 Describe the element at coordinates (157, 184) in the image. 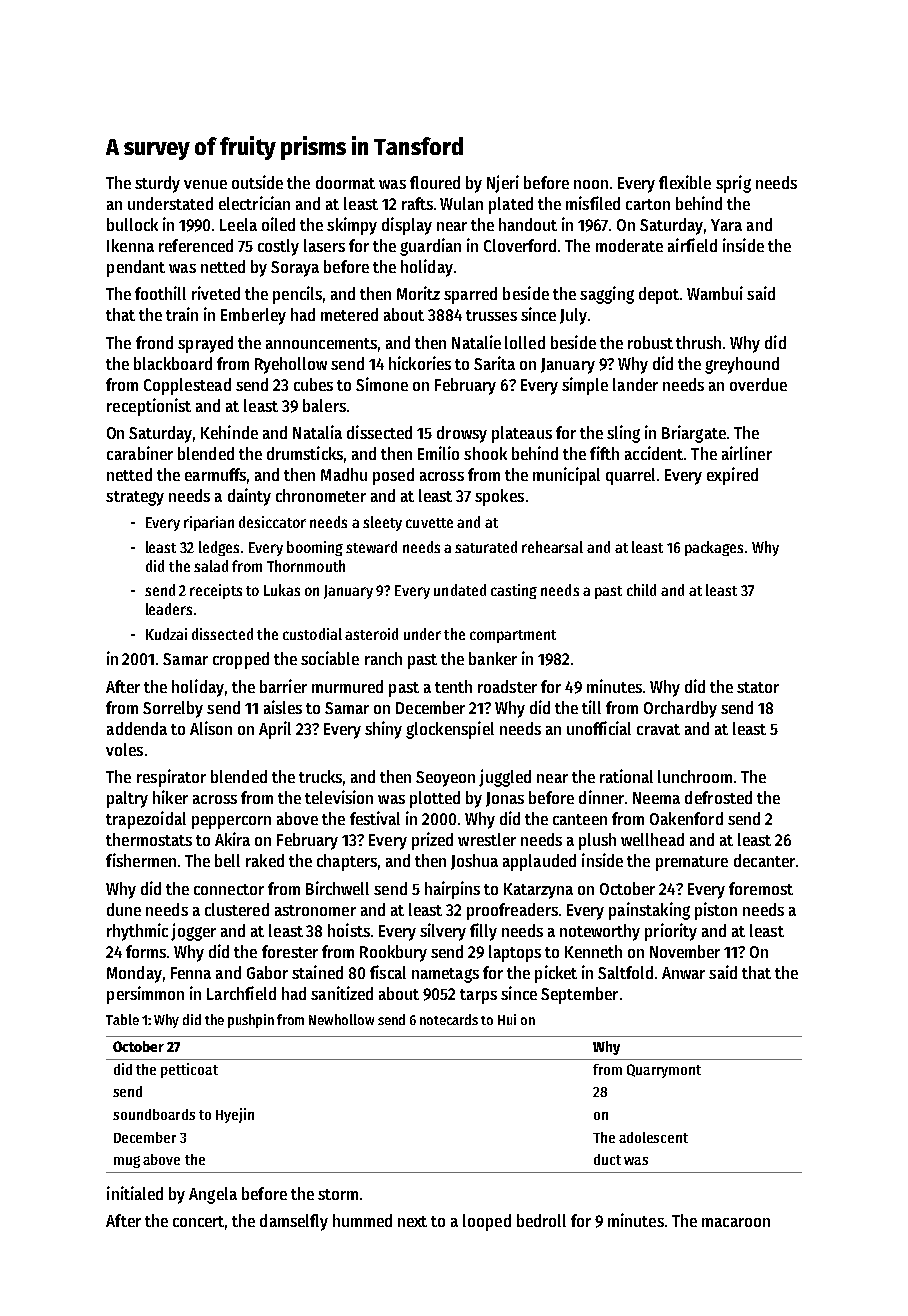

I see `sturdy` at that location.
